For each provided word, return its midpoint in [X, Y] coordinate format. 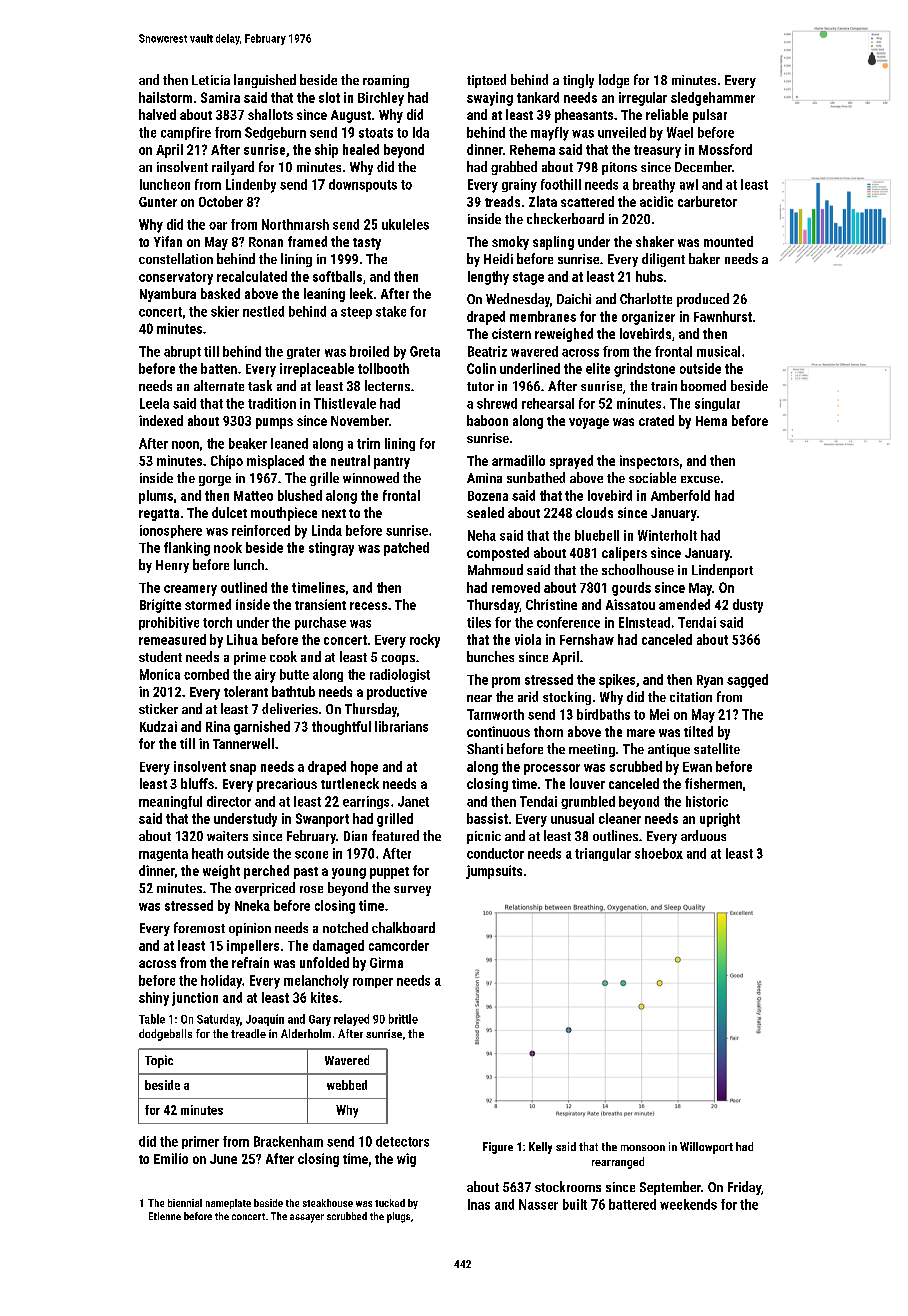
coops [398, 660]
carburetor [707, 201]
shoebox [659, 853]
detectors [402, 1141]
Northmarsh [295, 224]
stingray [331, 549]
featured [395, 835]
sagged [747, 681]
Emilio [171, 1158]
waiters [227, 836]
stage [528, 278]
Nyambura [168, 295]
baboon [487, 420]
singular [717, 404]
